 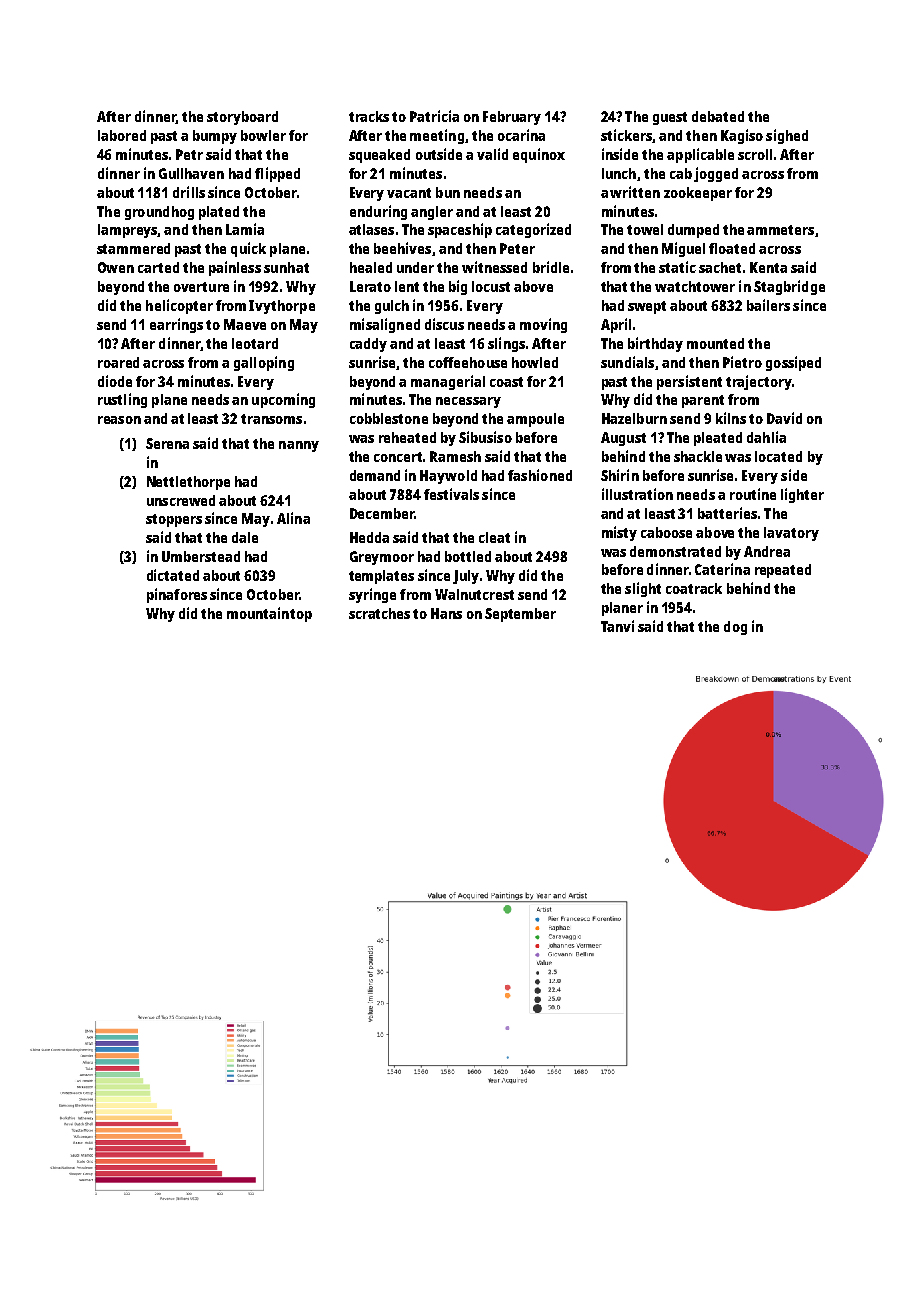 What do you see at coordinates (181, 500) in the document?
I see `unscrewed` at bounding box center [181, 500].
